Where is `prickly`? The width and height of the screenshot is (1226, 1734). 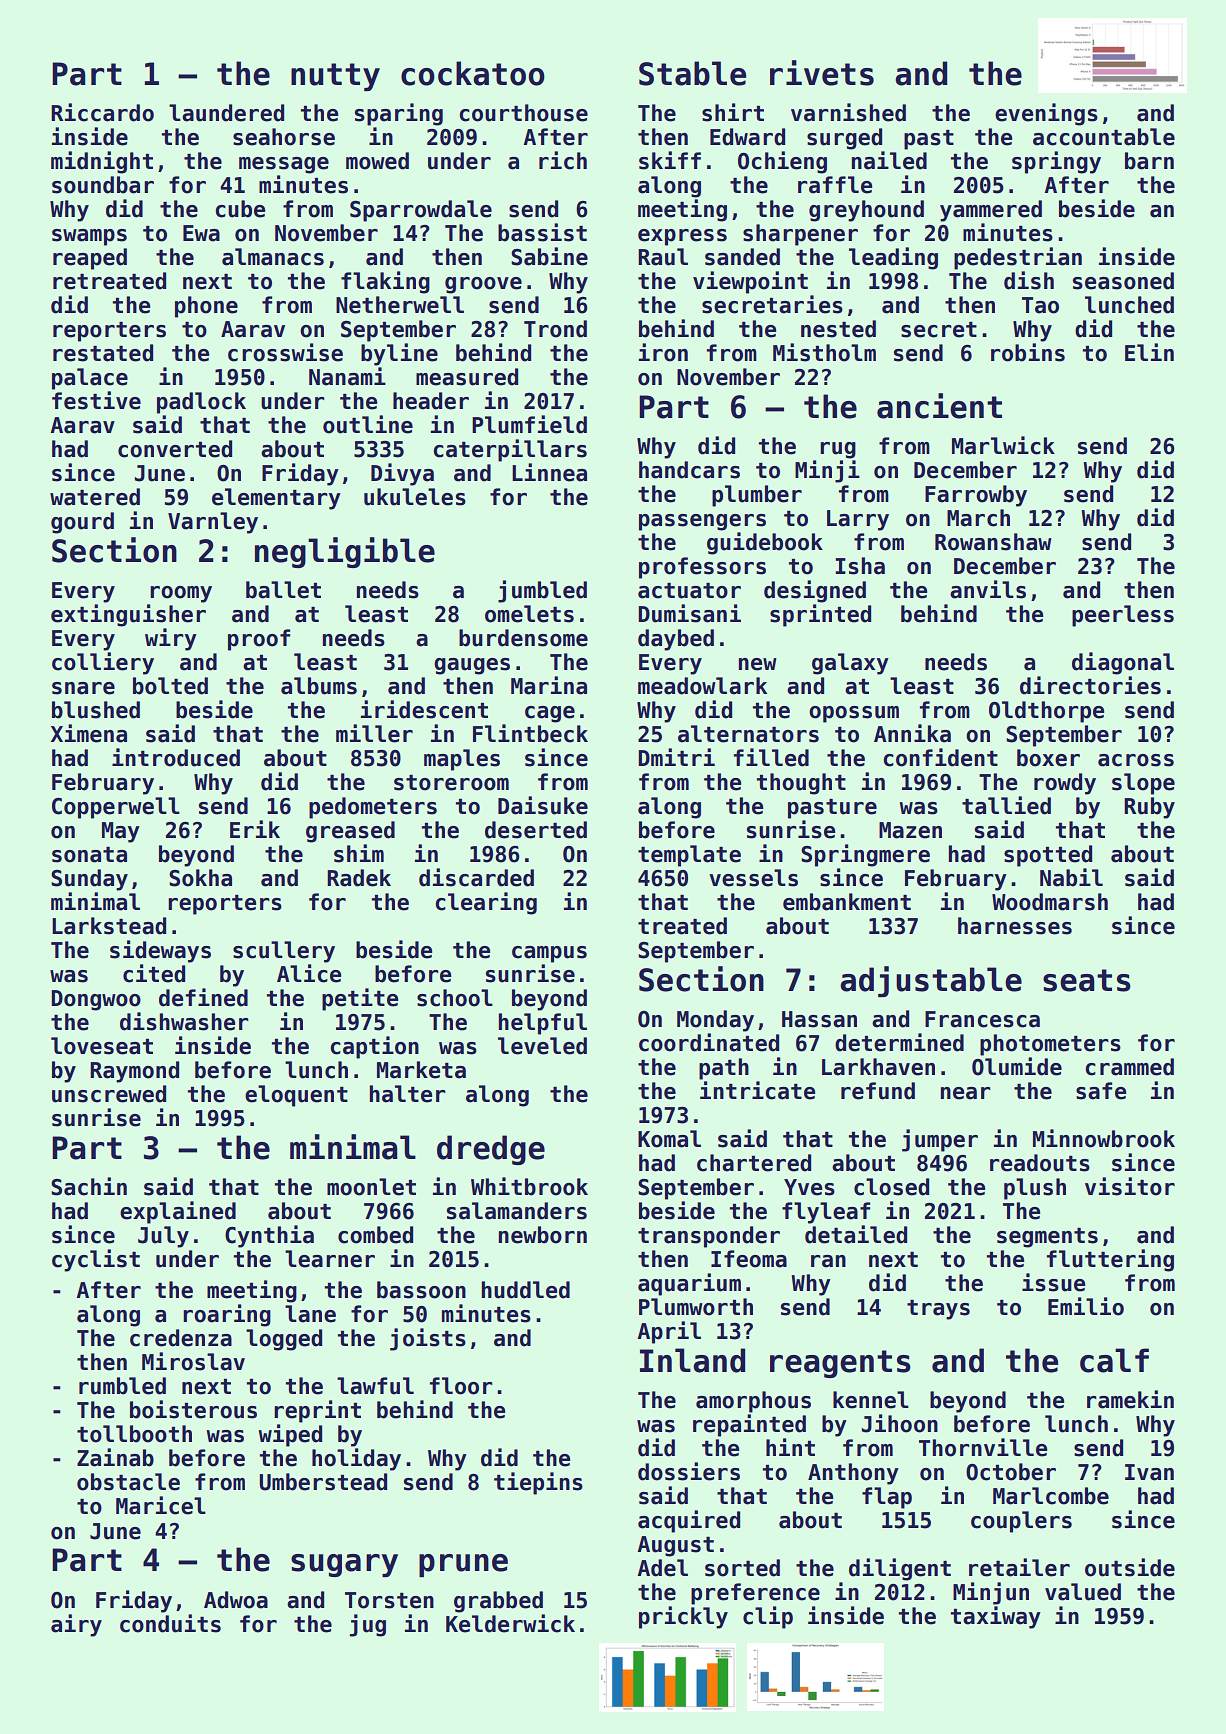
prickly is located at coordinates (683, 1617).
